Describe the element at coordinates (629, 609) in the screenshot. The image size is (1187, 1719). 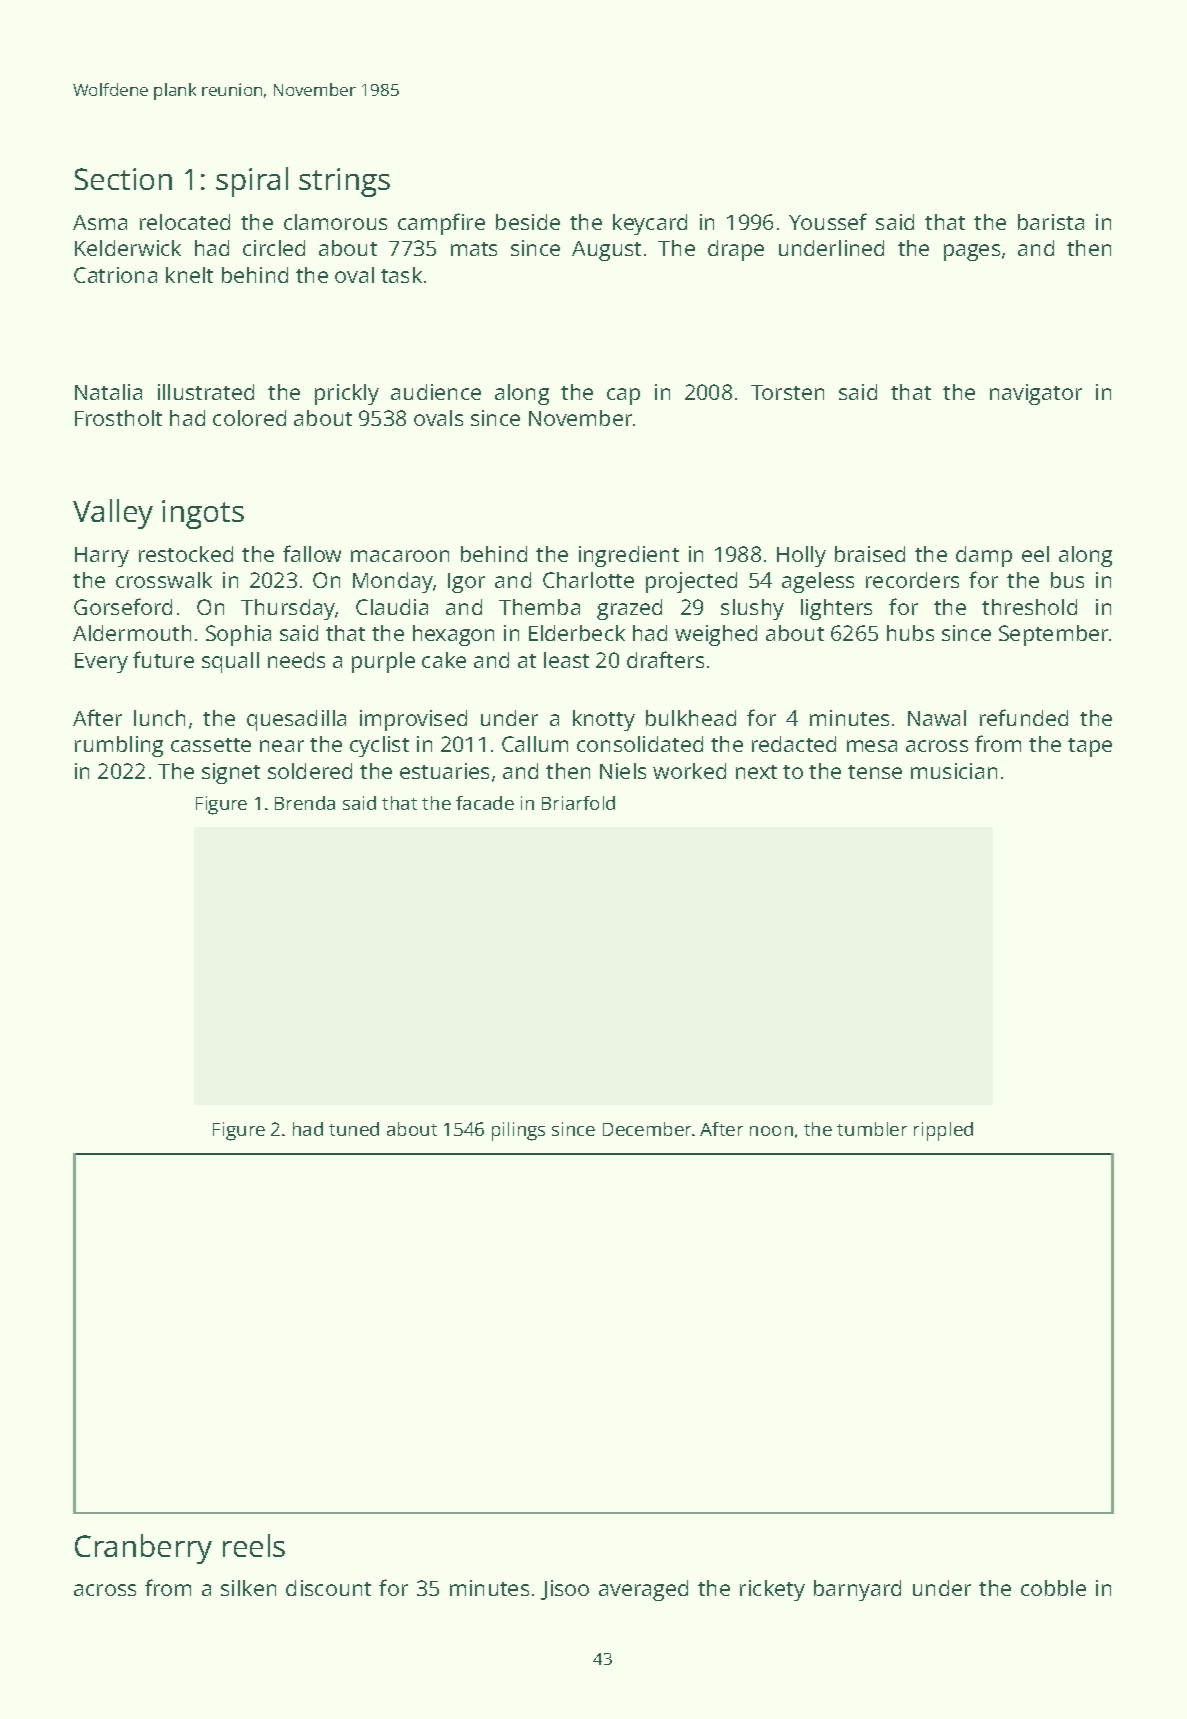
I see `grazed` at that location.
